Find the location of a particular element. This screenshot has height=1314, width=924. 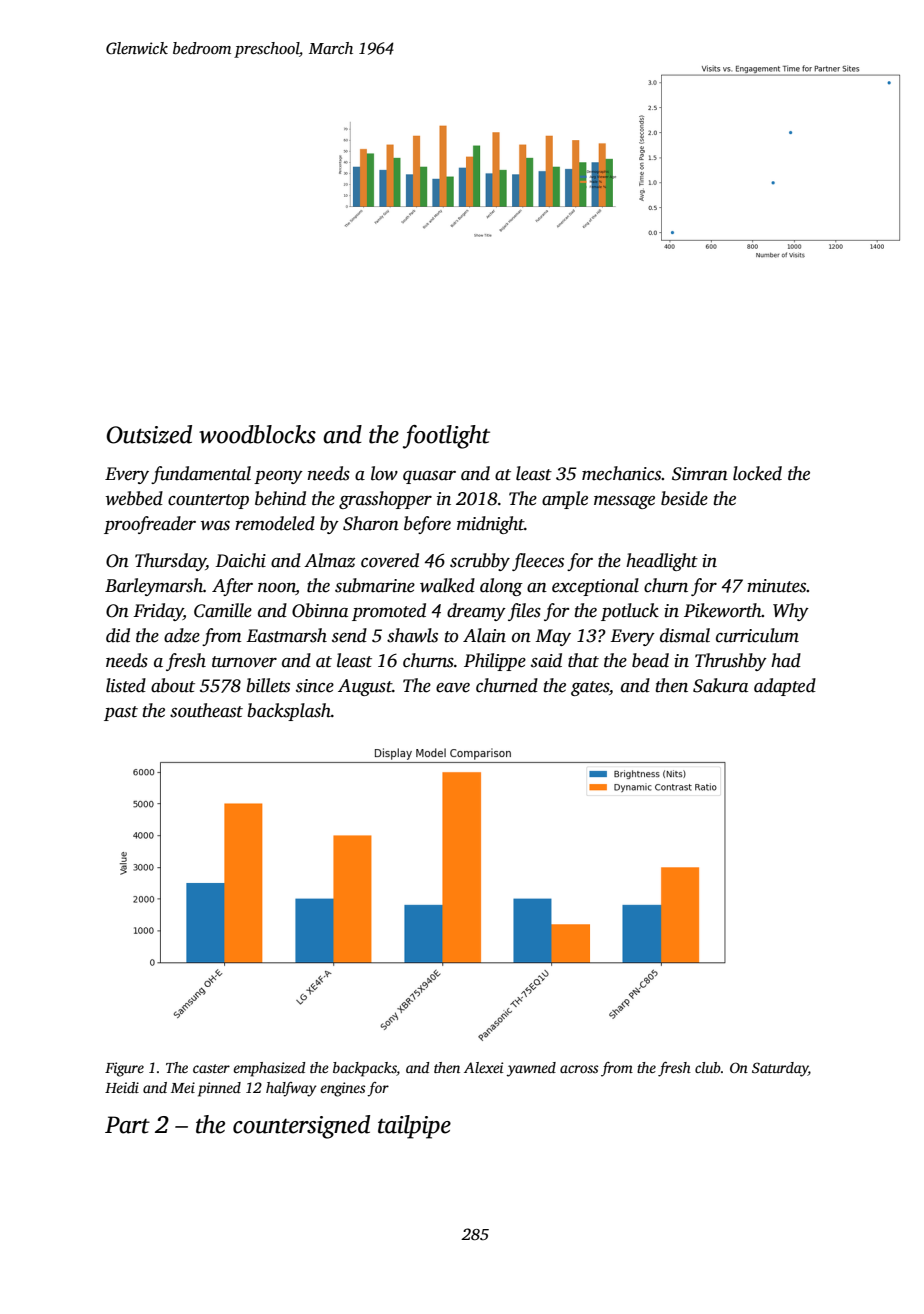

woodblocks is located at coordinates (257, 434).
